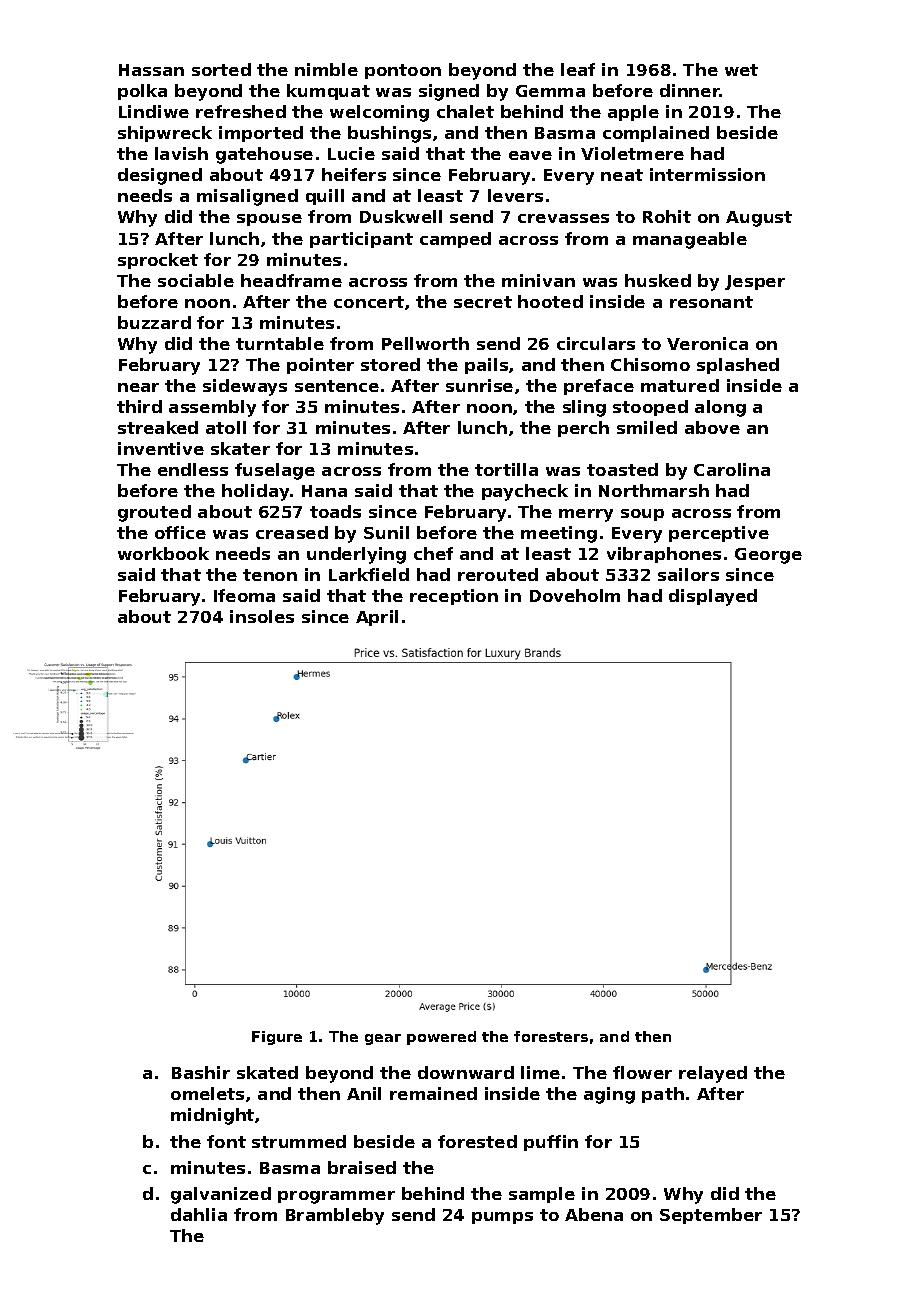 This screenshot has height=1308, width=924. I want to click on Rohit, so click(667, 216).
